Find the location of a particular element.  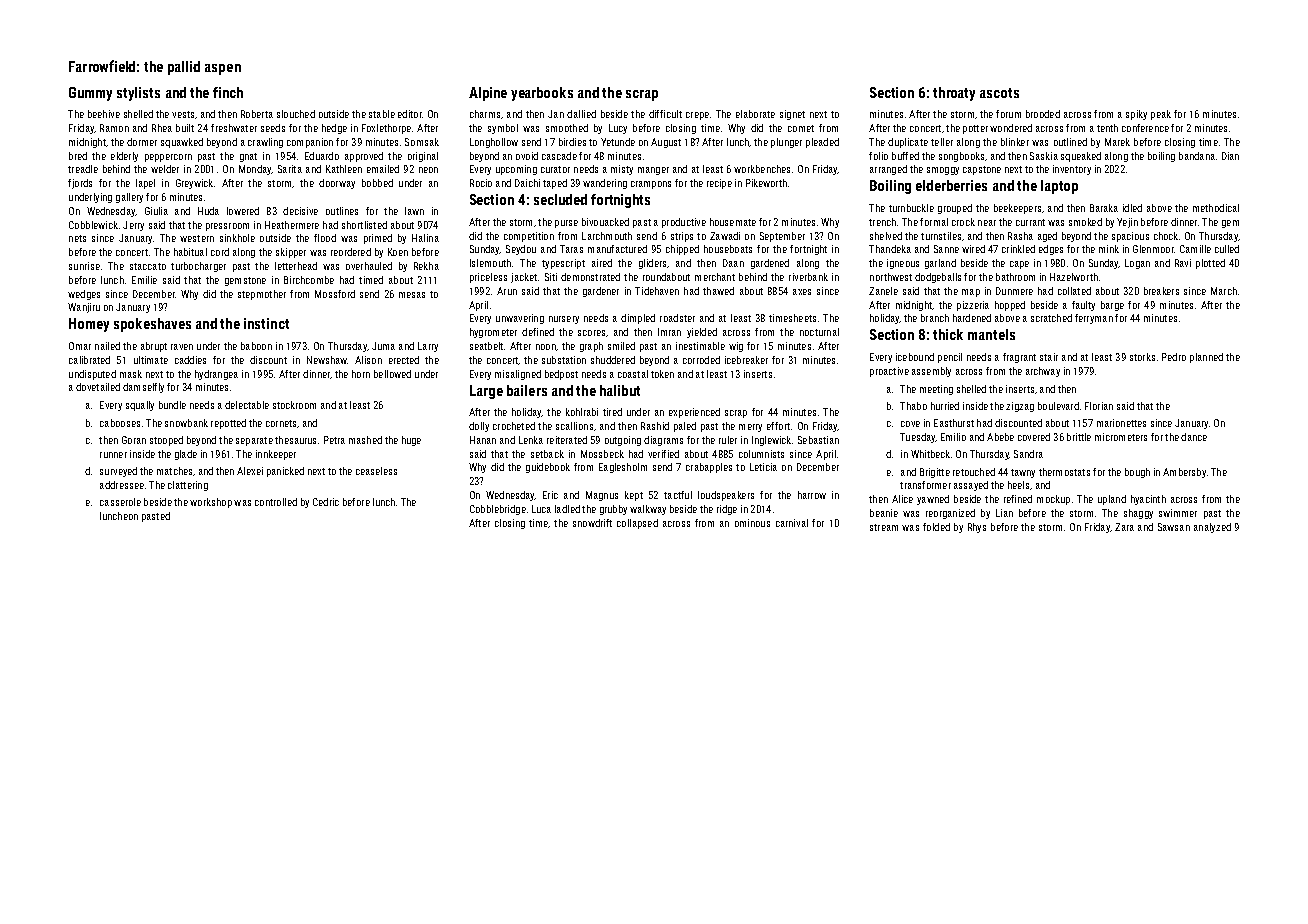

dolly is located at coordinates (479, 427).
